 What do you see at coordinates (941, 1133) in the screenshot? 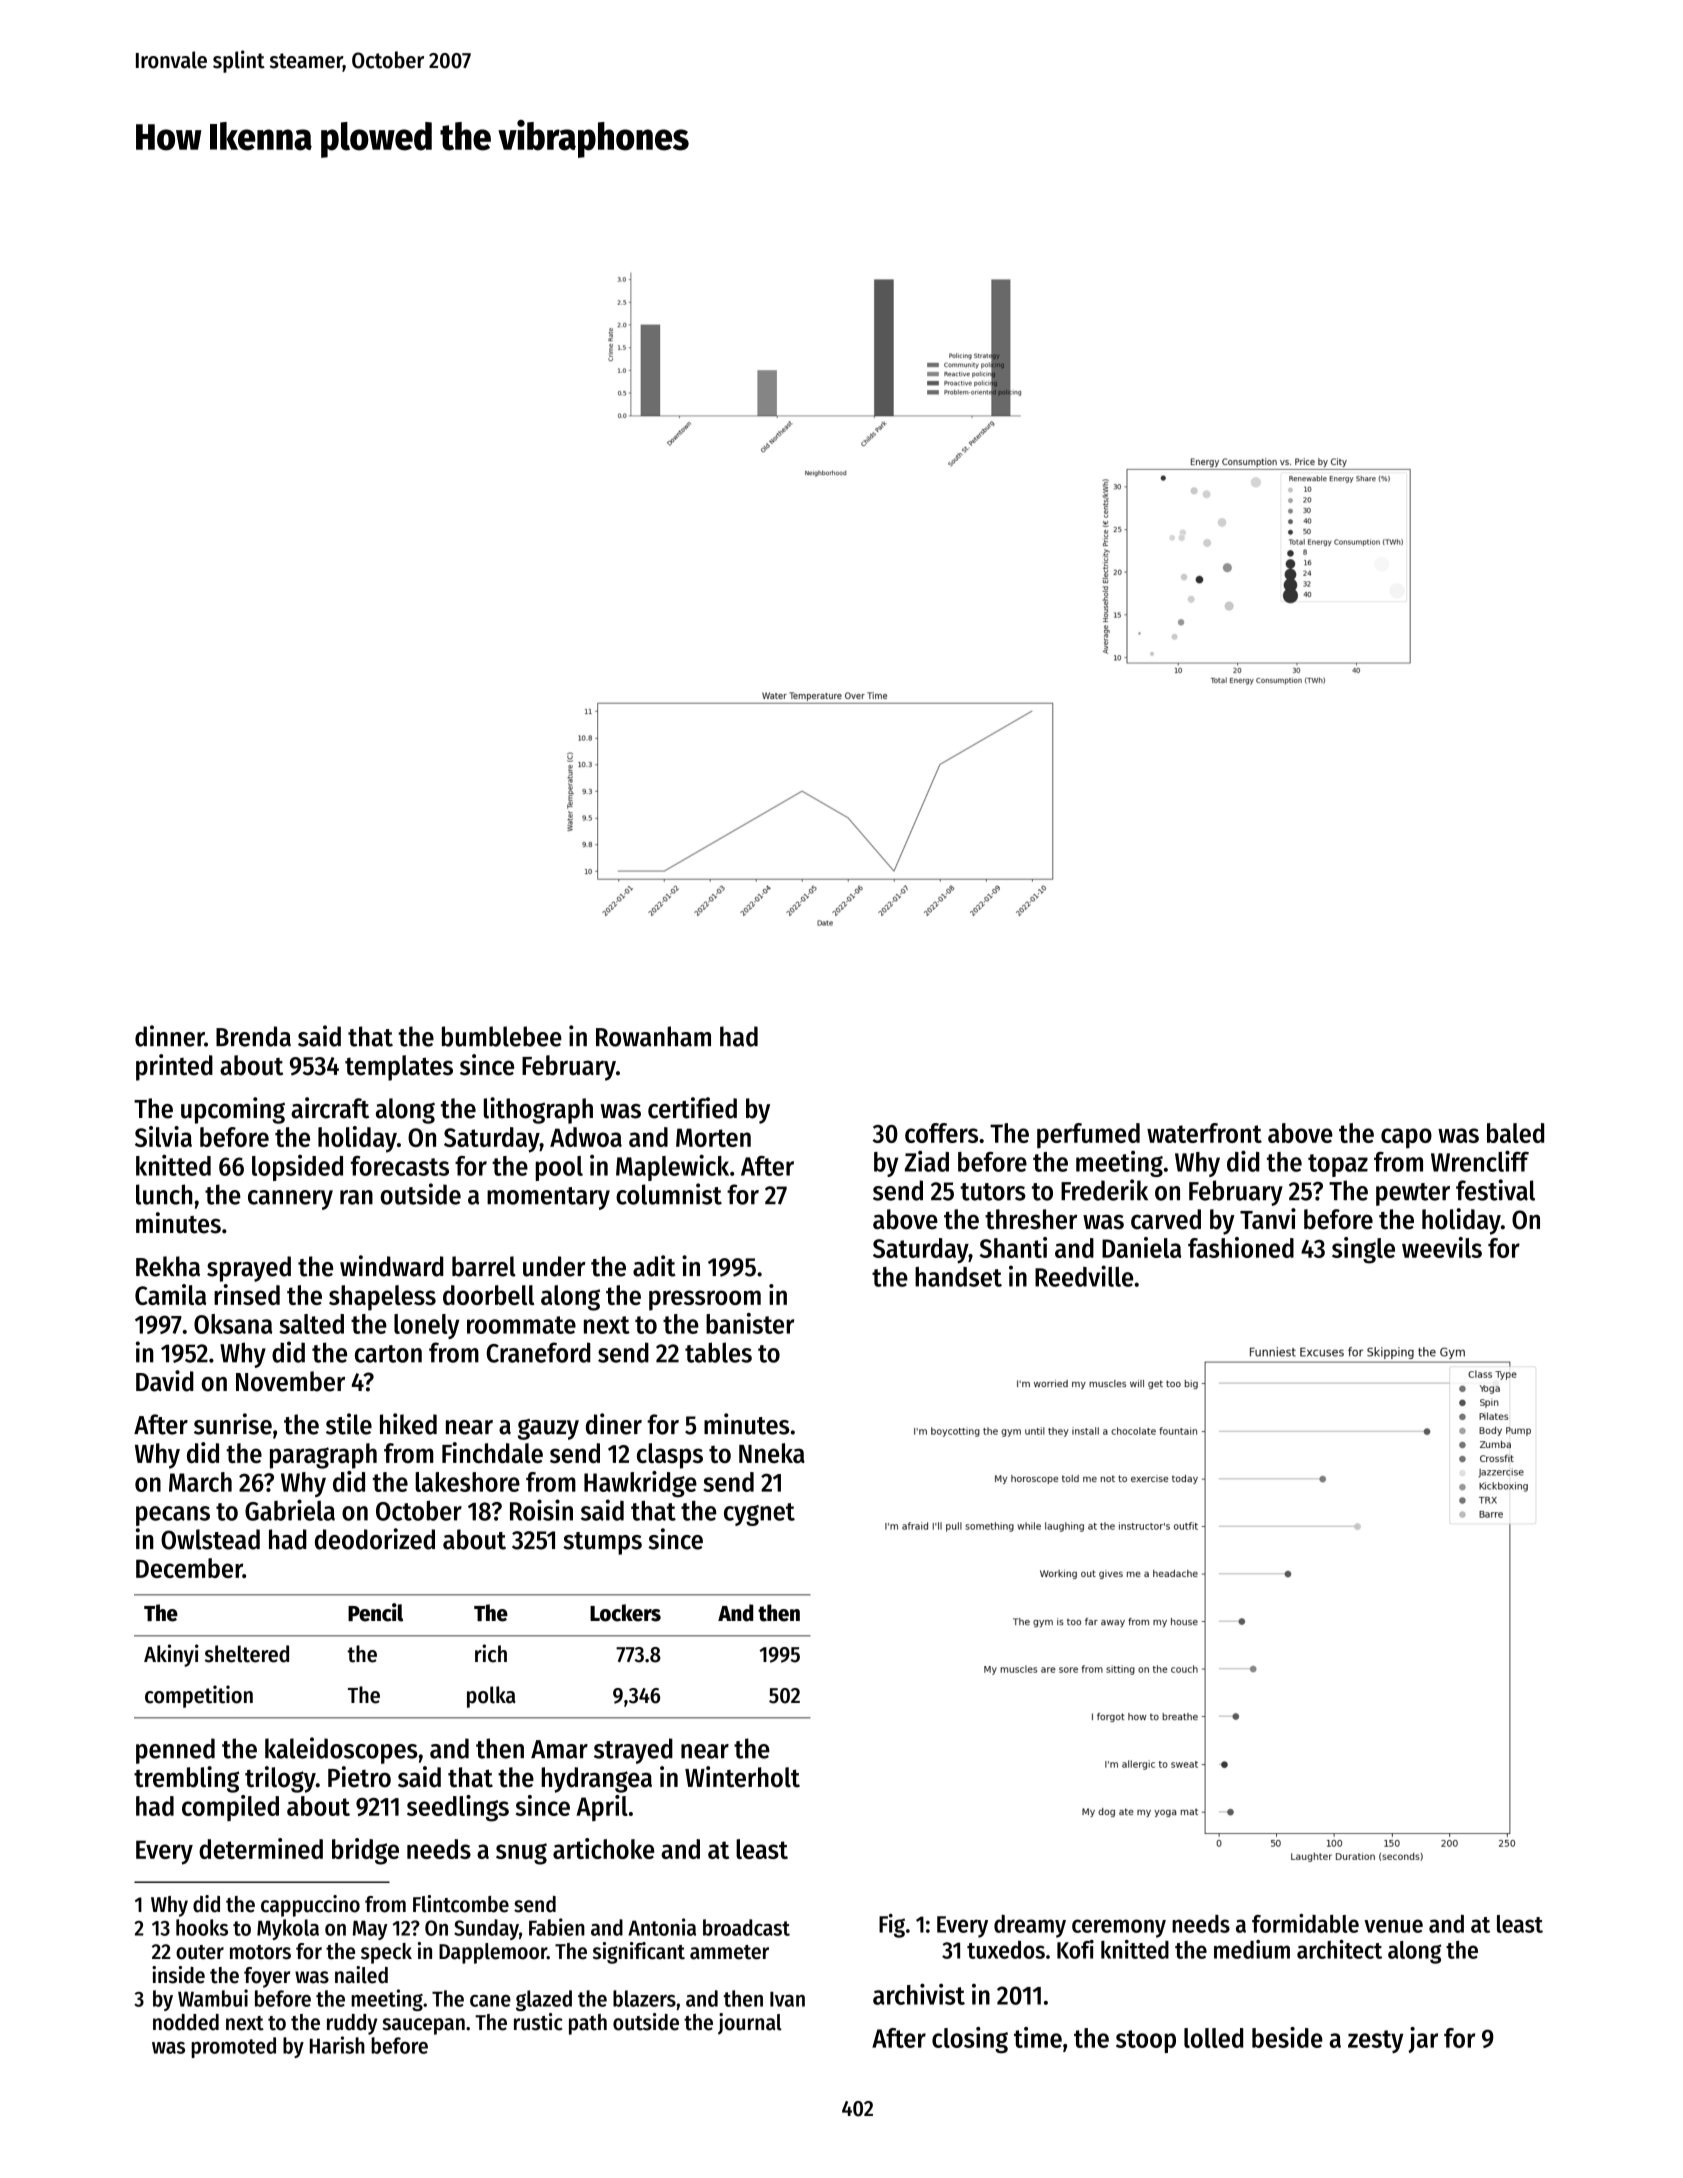
I see `coffers` at bounding box center [941, 1133].
